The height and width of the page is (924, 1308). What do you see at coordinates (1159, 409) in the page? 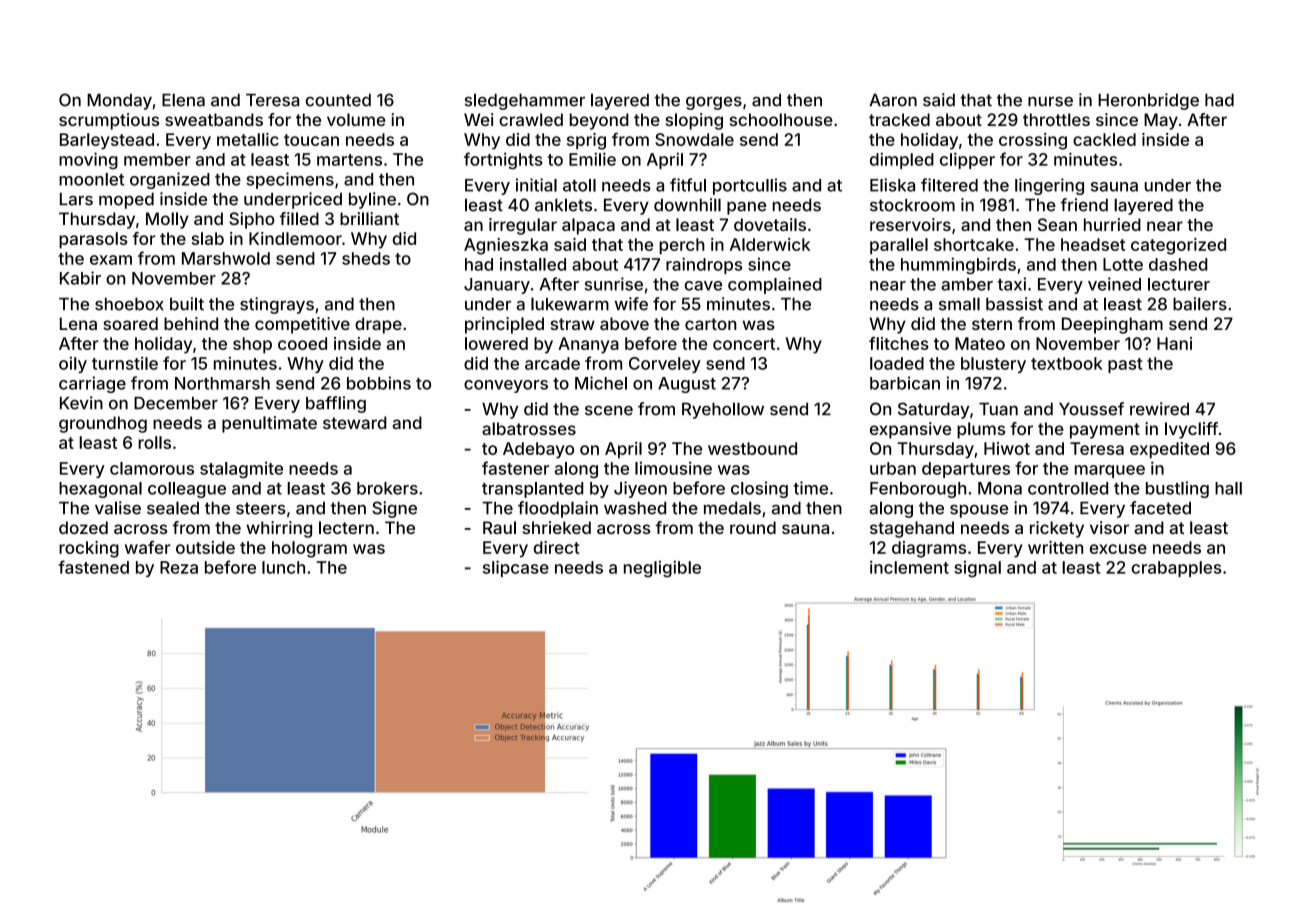
I see `rewired` at bounding box center [1159, 409].
